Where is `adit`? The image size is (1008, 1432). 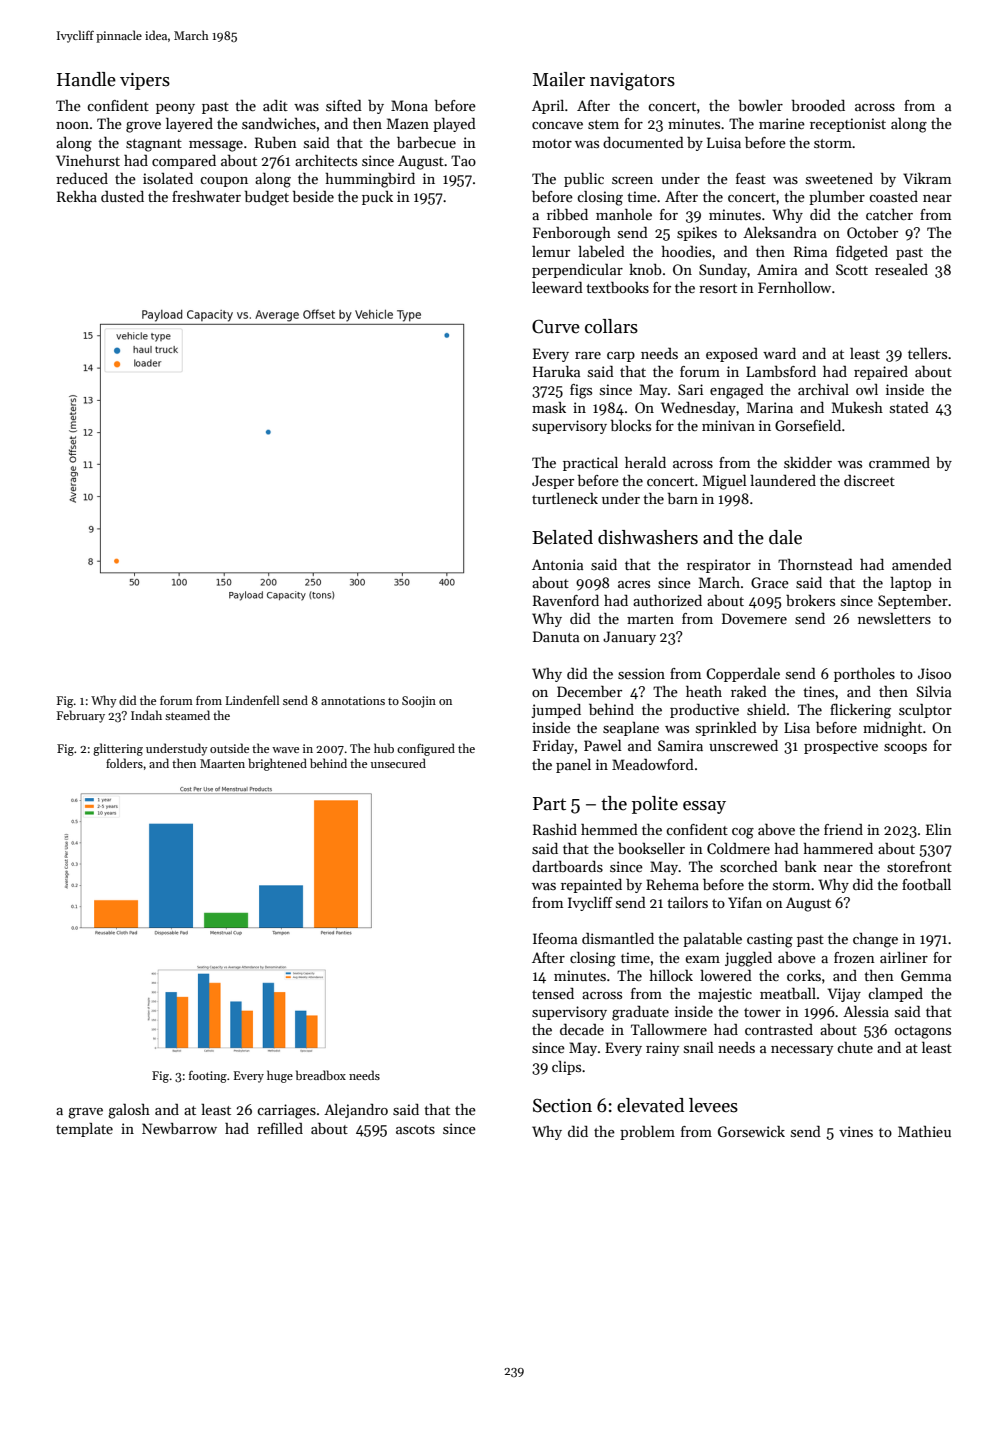 adit is located at coordinates (275, 105).
